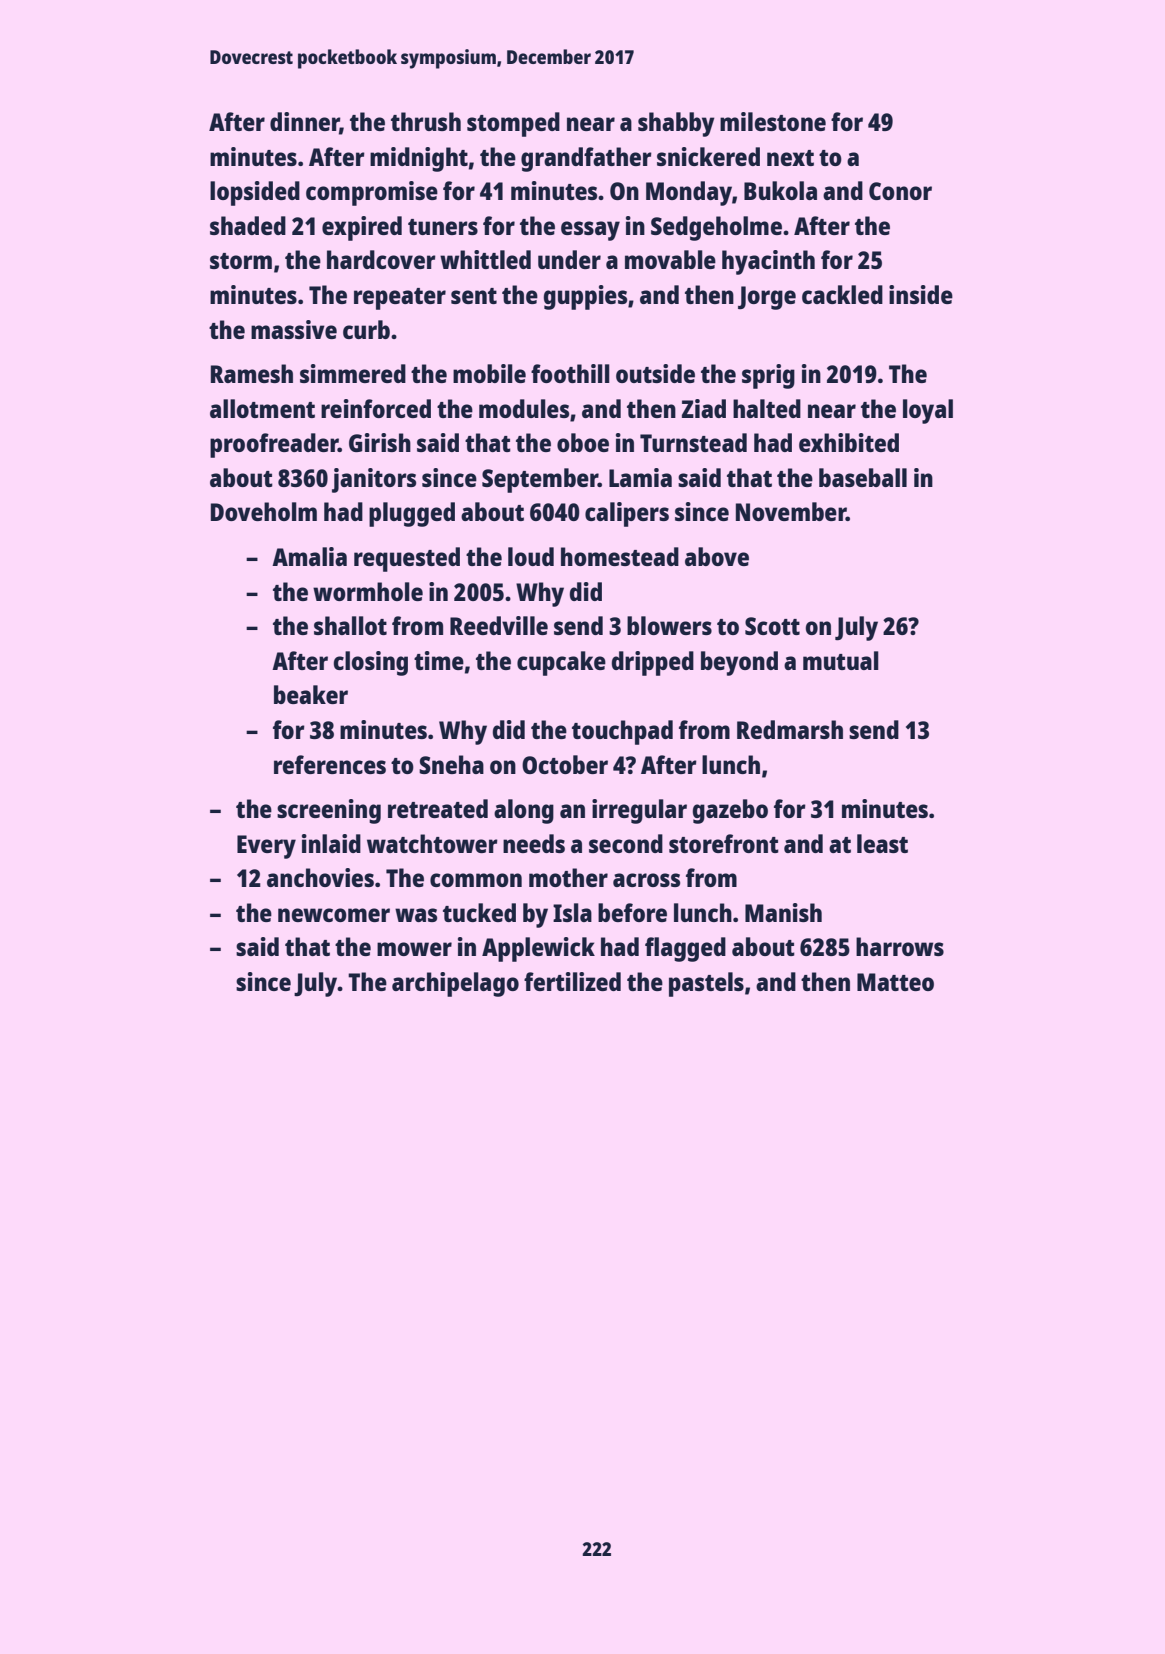  Describe the element at coordinates (455, 984) in the screenshot. I see `archipelago` at that location.
